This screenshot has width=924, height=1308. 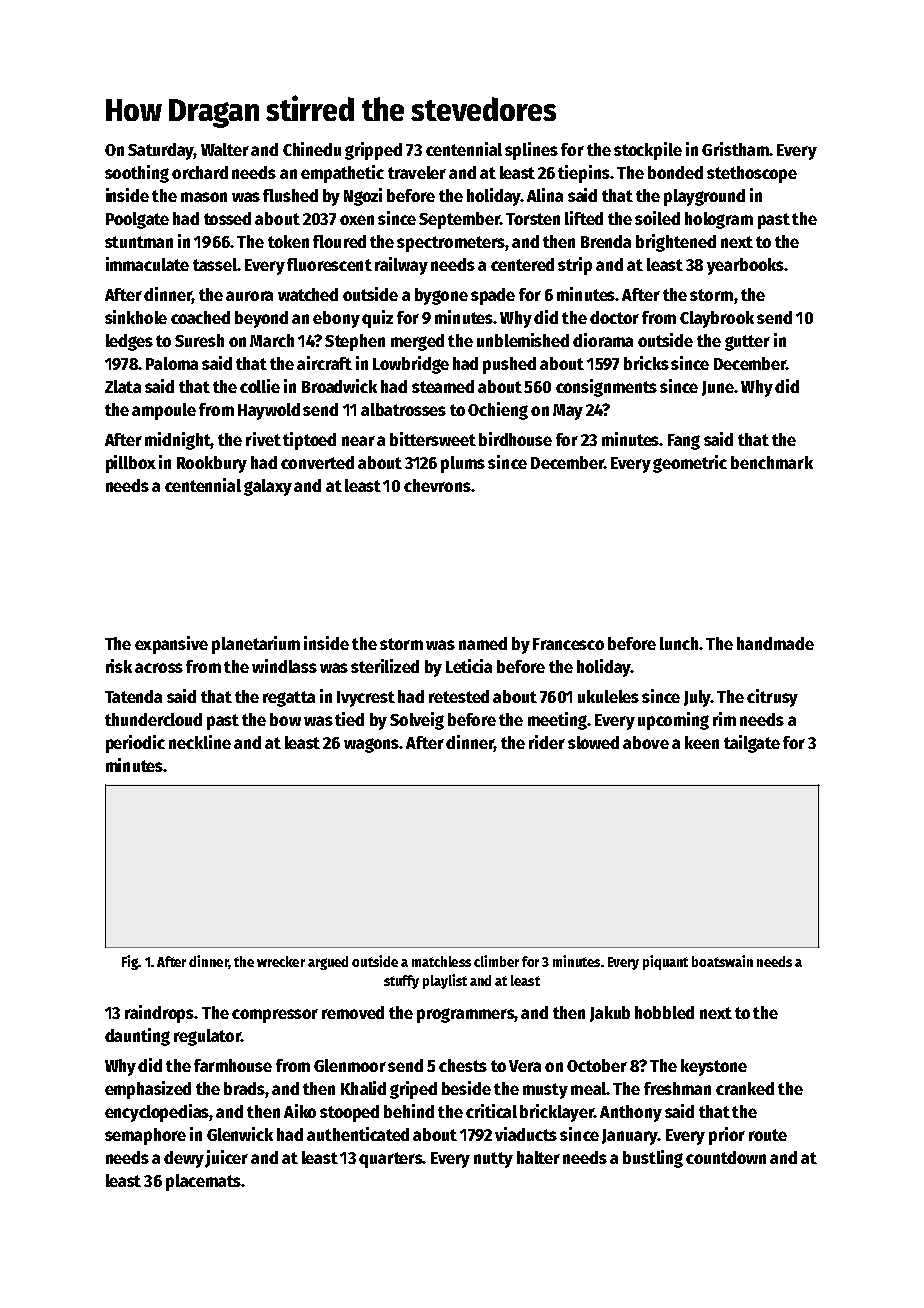 I want to click on Glenwick, so click(x=240, y=1134).
